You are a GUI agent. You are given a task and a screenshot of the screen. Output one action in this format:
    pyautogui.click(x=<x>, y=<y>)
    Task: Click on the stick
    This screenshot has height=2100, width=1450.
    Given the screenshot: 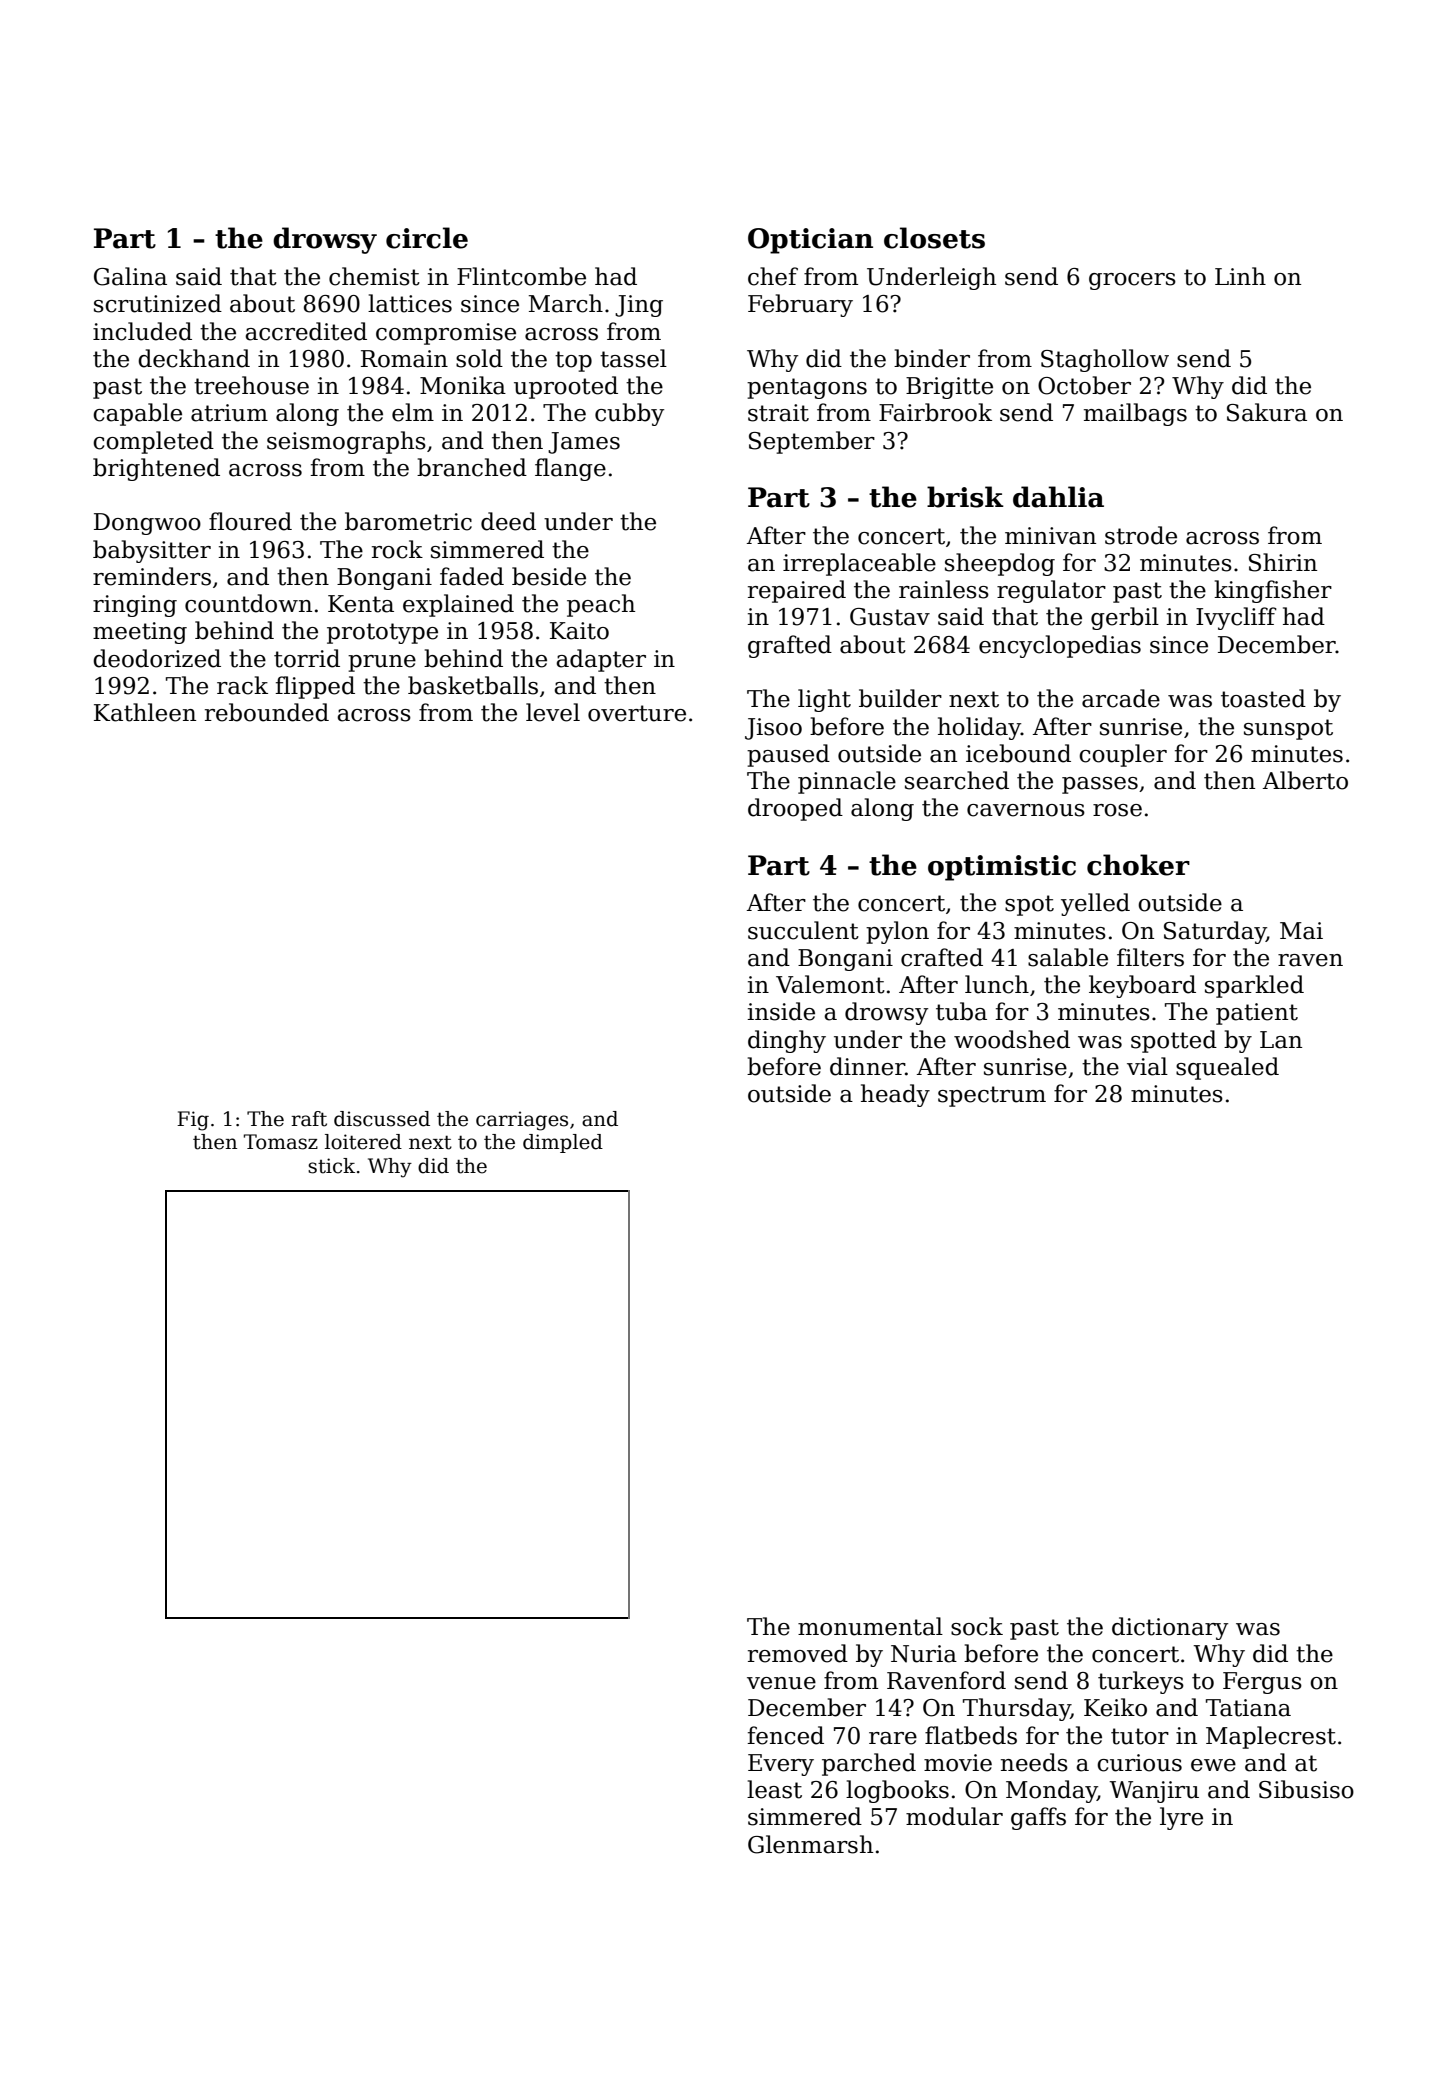 What is the action you would take?
    pyautogui.click(x=331, y=1166)
